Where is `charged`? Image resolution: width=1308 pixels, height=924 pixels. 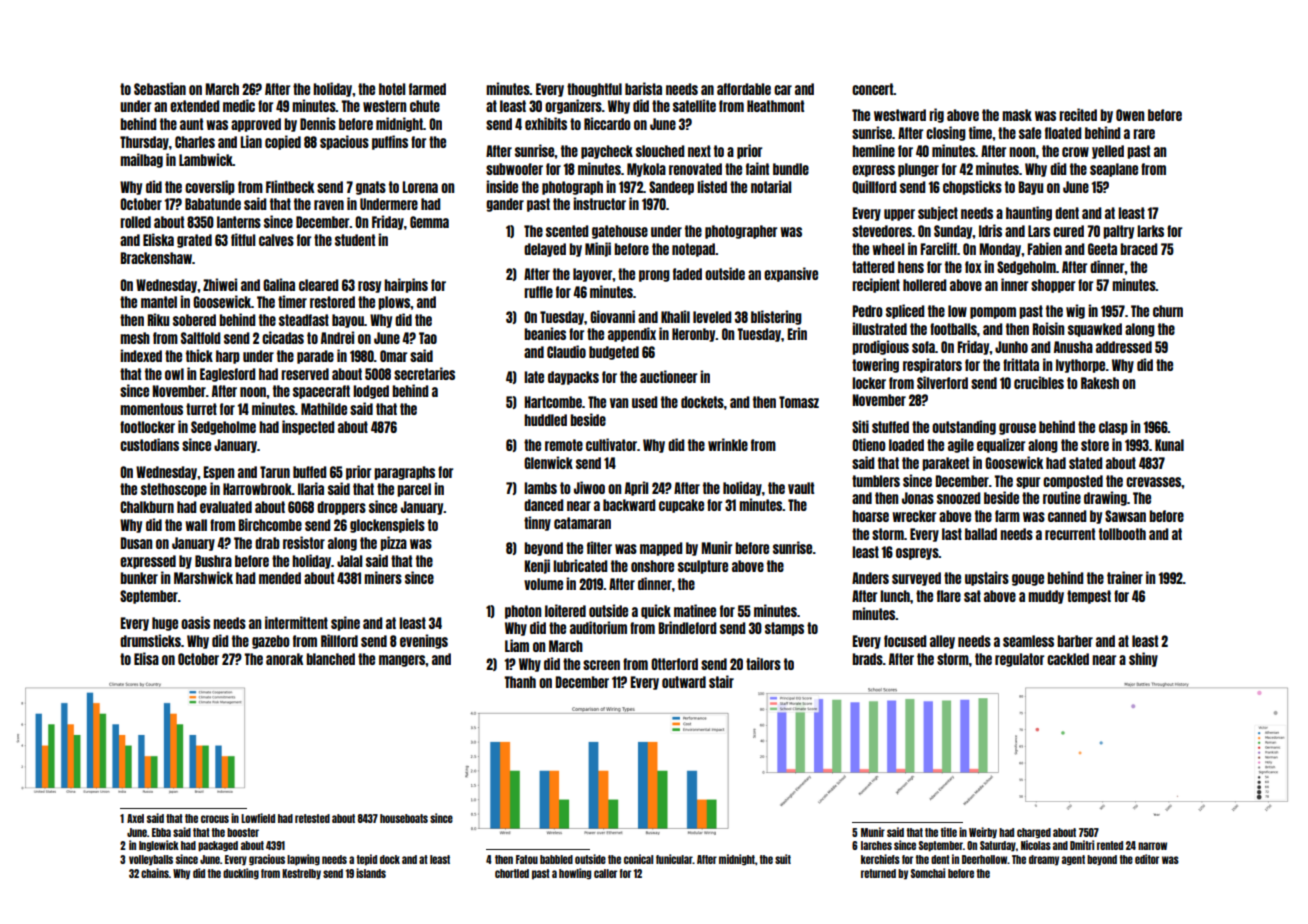
charged is located at coordinates (1034, 833).
